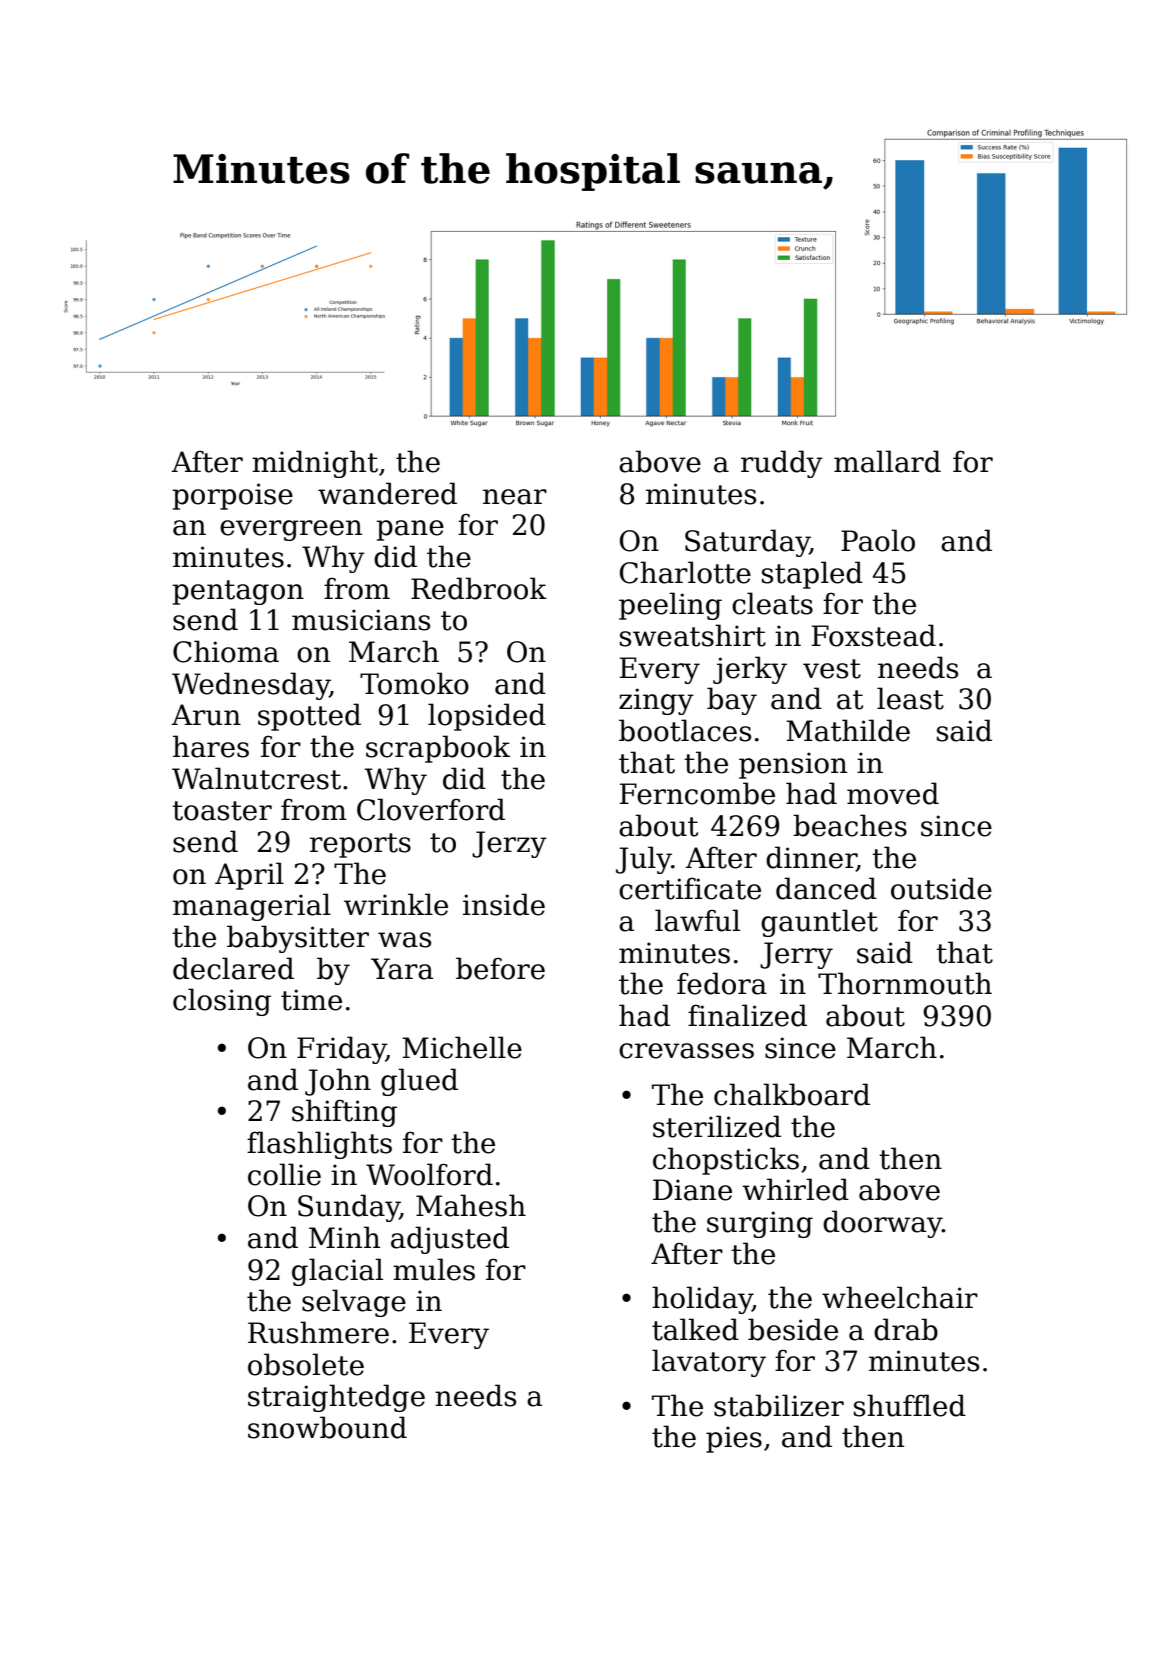  I want to click on shuffled, so click(910, 1405).
